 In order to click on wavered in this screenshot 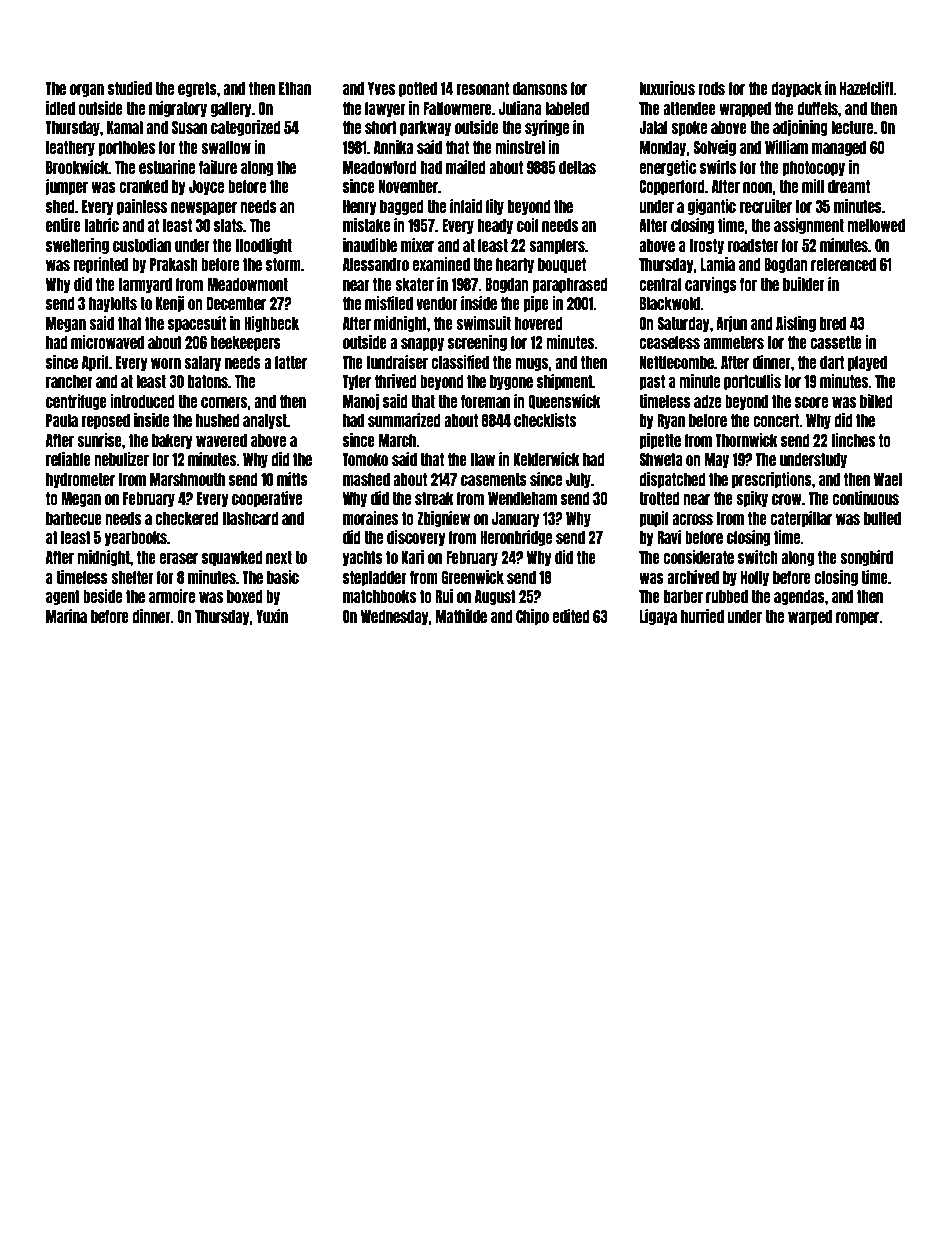, I will do `click(221, 440)`.
